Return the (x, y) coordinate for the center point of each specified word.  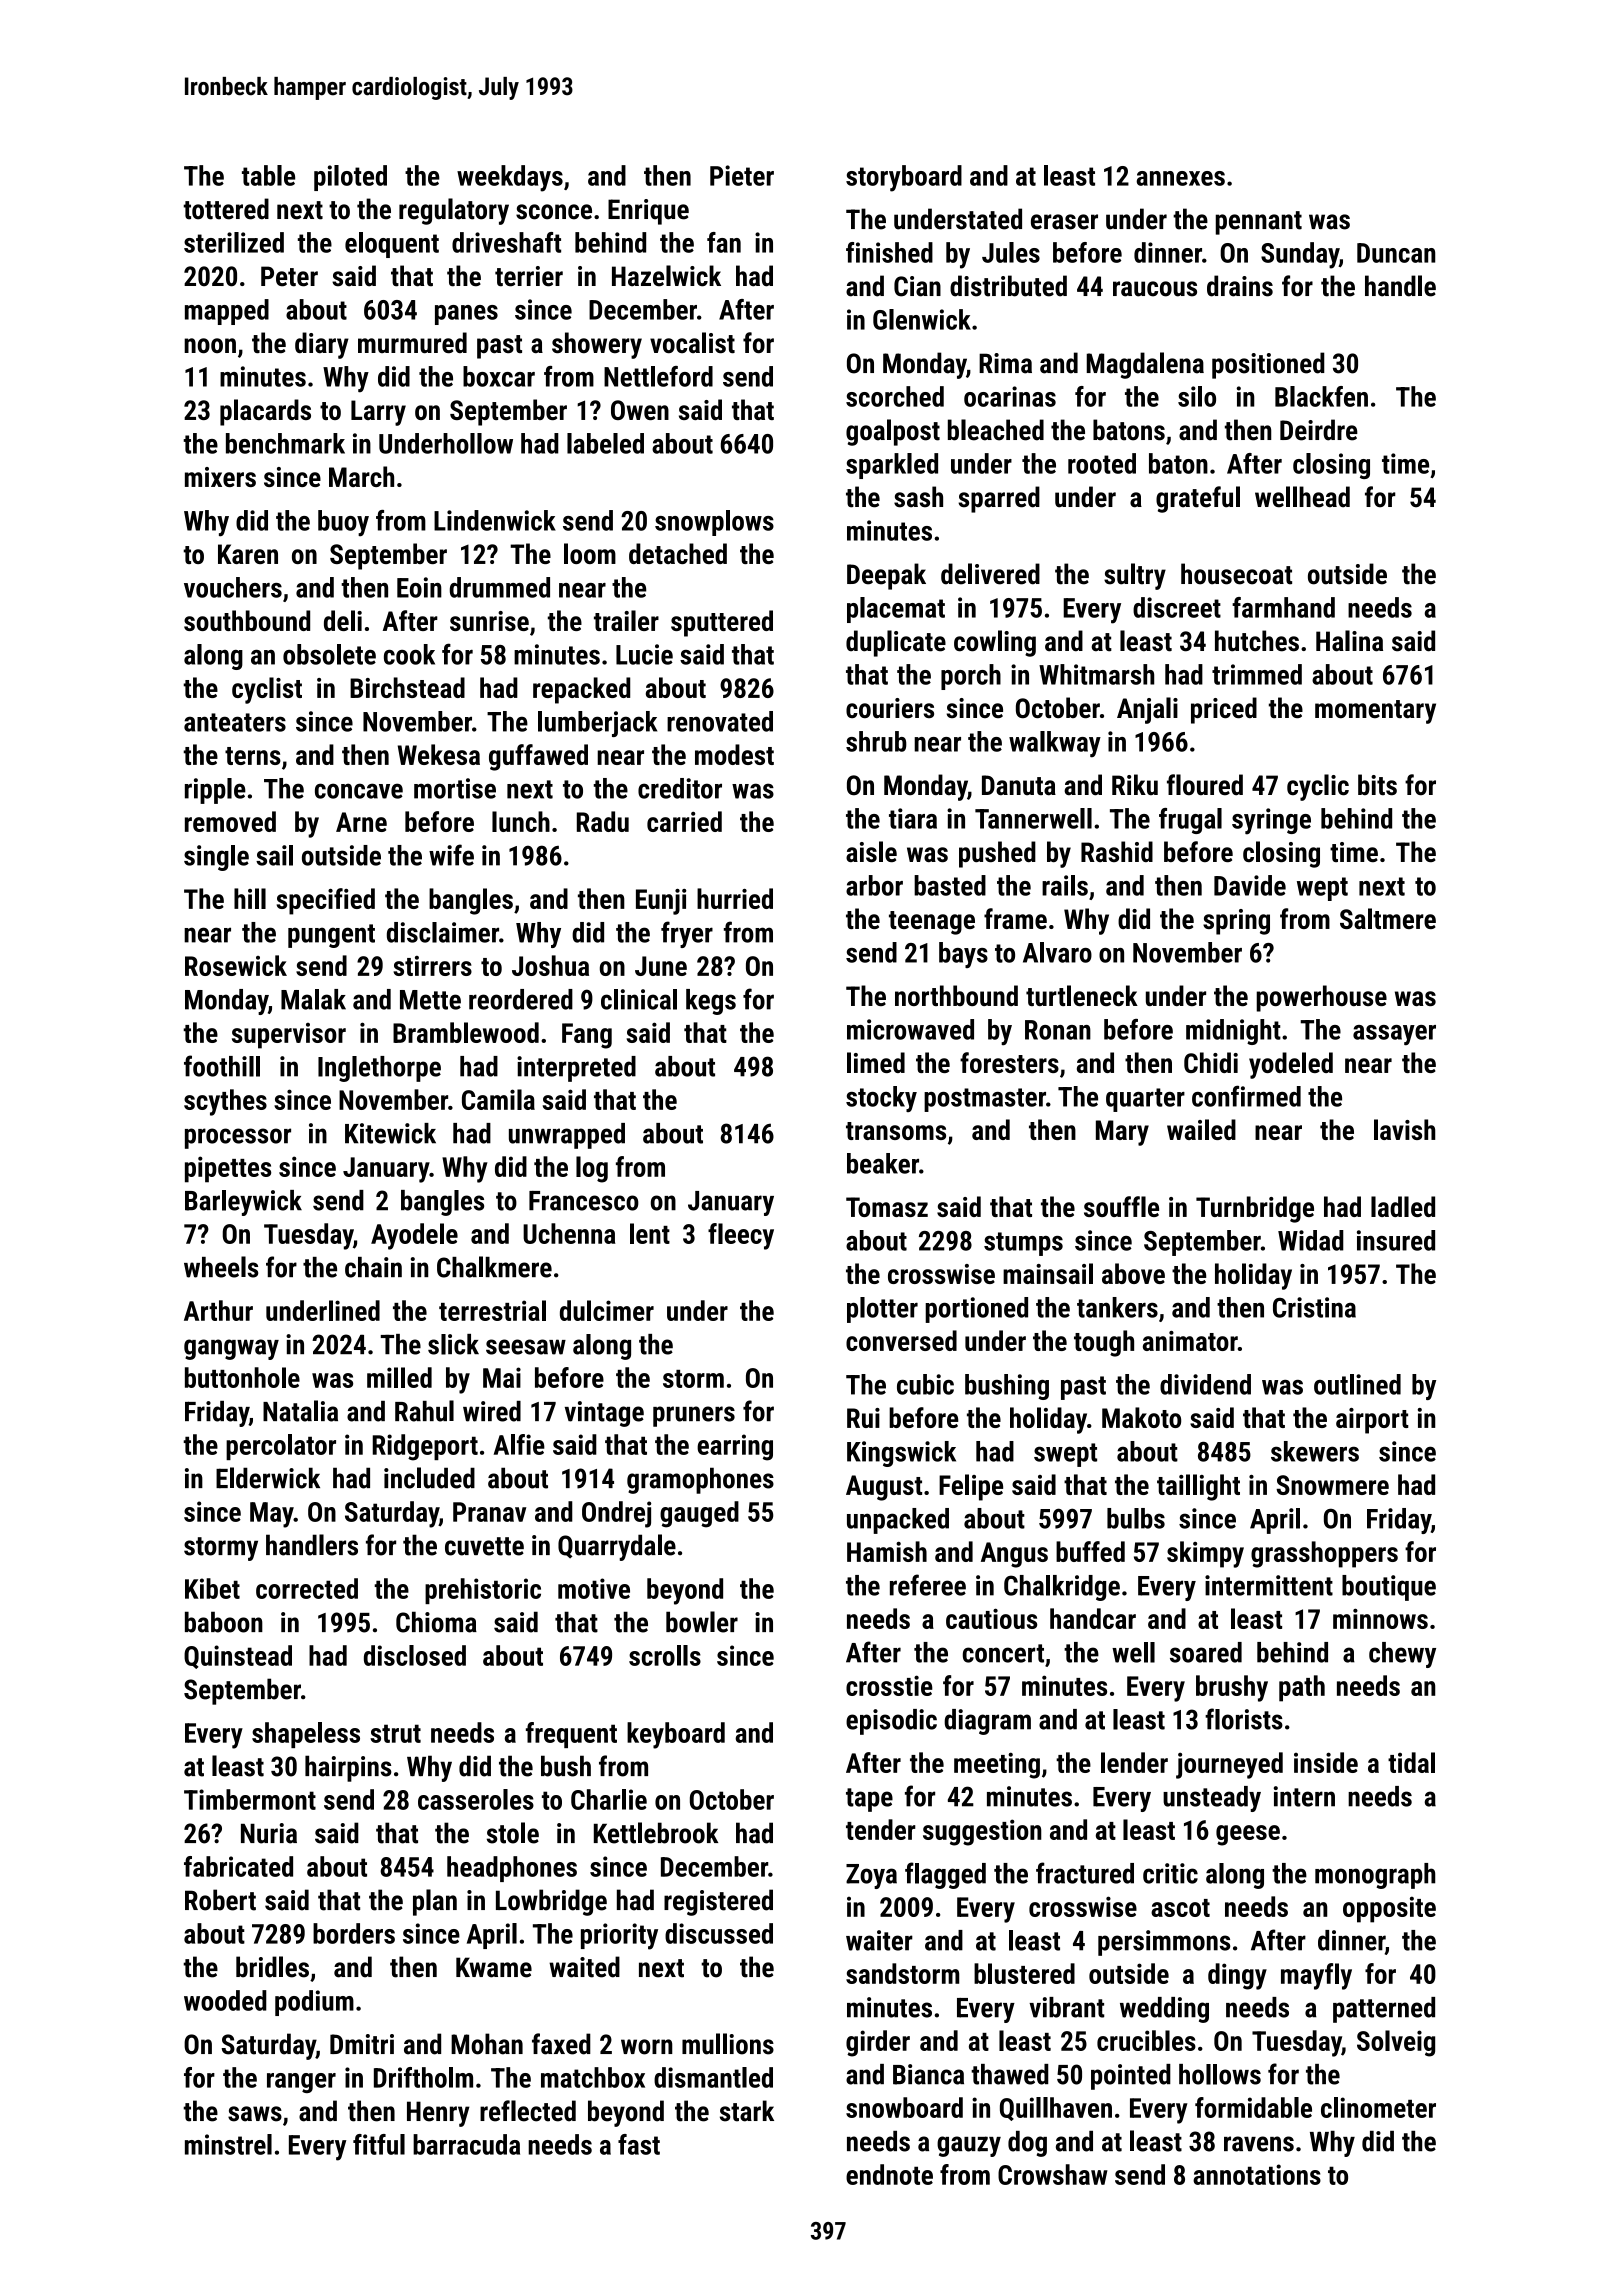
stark (747, 2111)
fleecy (741, 1236)
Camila (498, 1099)
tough (1104, 1343)
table (268, 175)
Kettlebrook (656, 1833)
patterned (1384, 2010)
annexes (1180, 178)
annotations (1257, 2174)
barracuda (466, 2144)
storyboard (904, 178)
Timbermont (250, 1799)
